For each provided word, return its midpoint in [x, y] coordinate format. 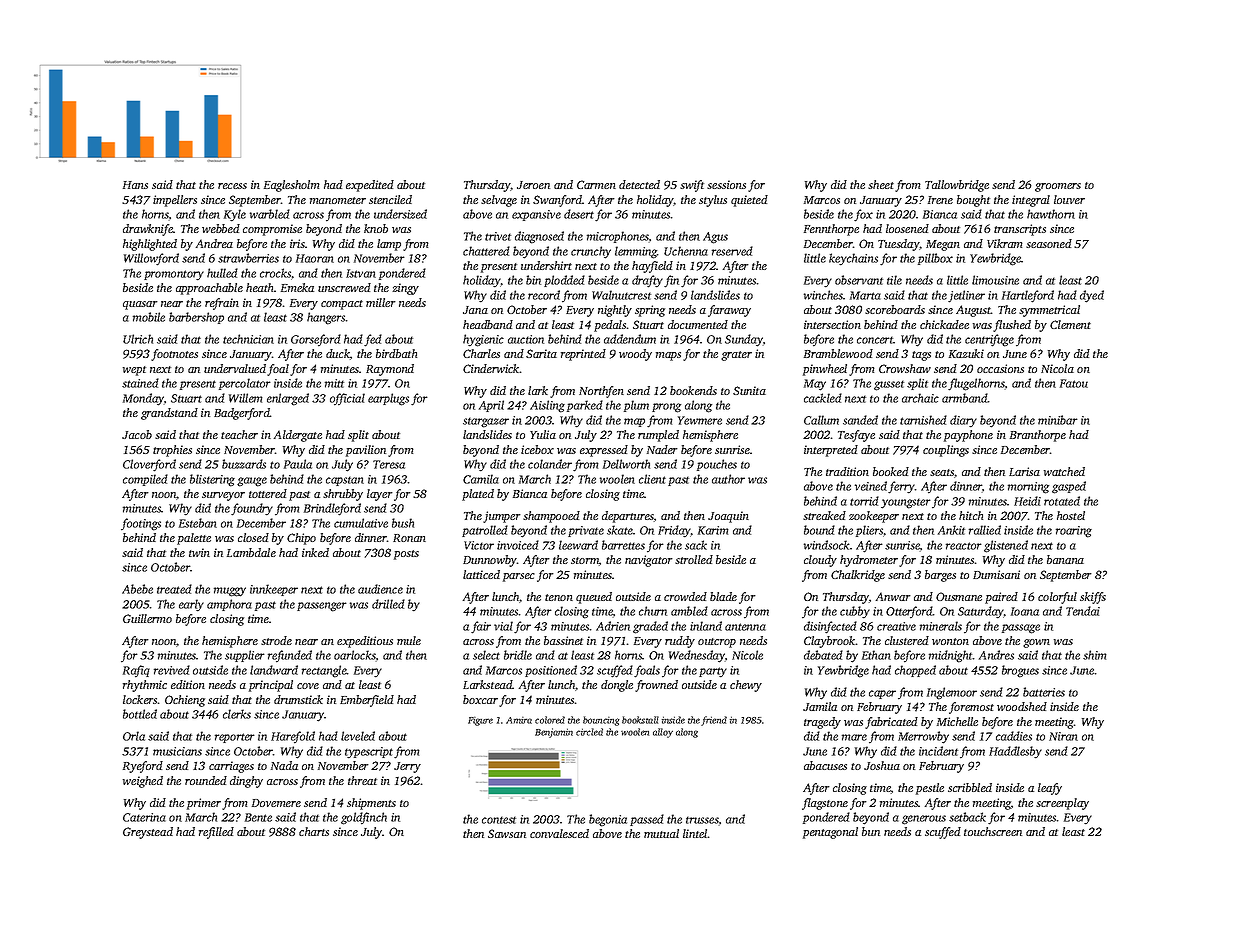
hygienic [483, 340]
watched [1064, 471]
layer [380, 495]
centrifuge [989, 340]
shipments [371, 804]
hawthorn [1051, 214]
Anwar [893, 596]
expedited [370, 186]
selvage [499, 201]
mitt [334, 383]
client [652, 479]
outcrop [717, 643]
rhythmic [145, 686]
